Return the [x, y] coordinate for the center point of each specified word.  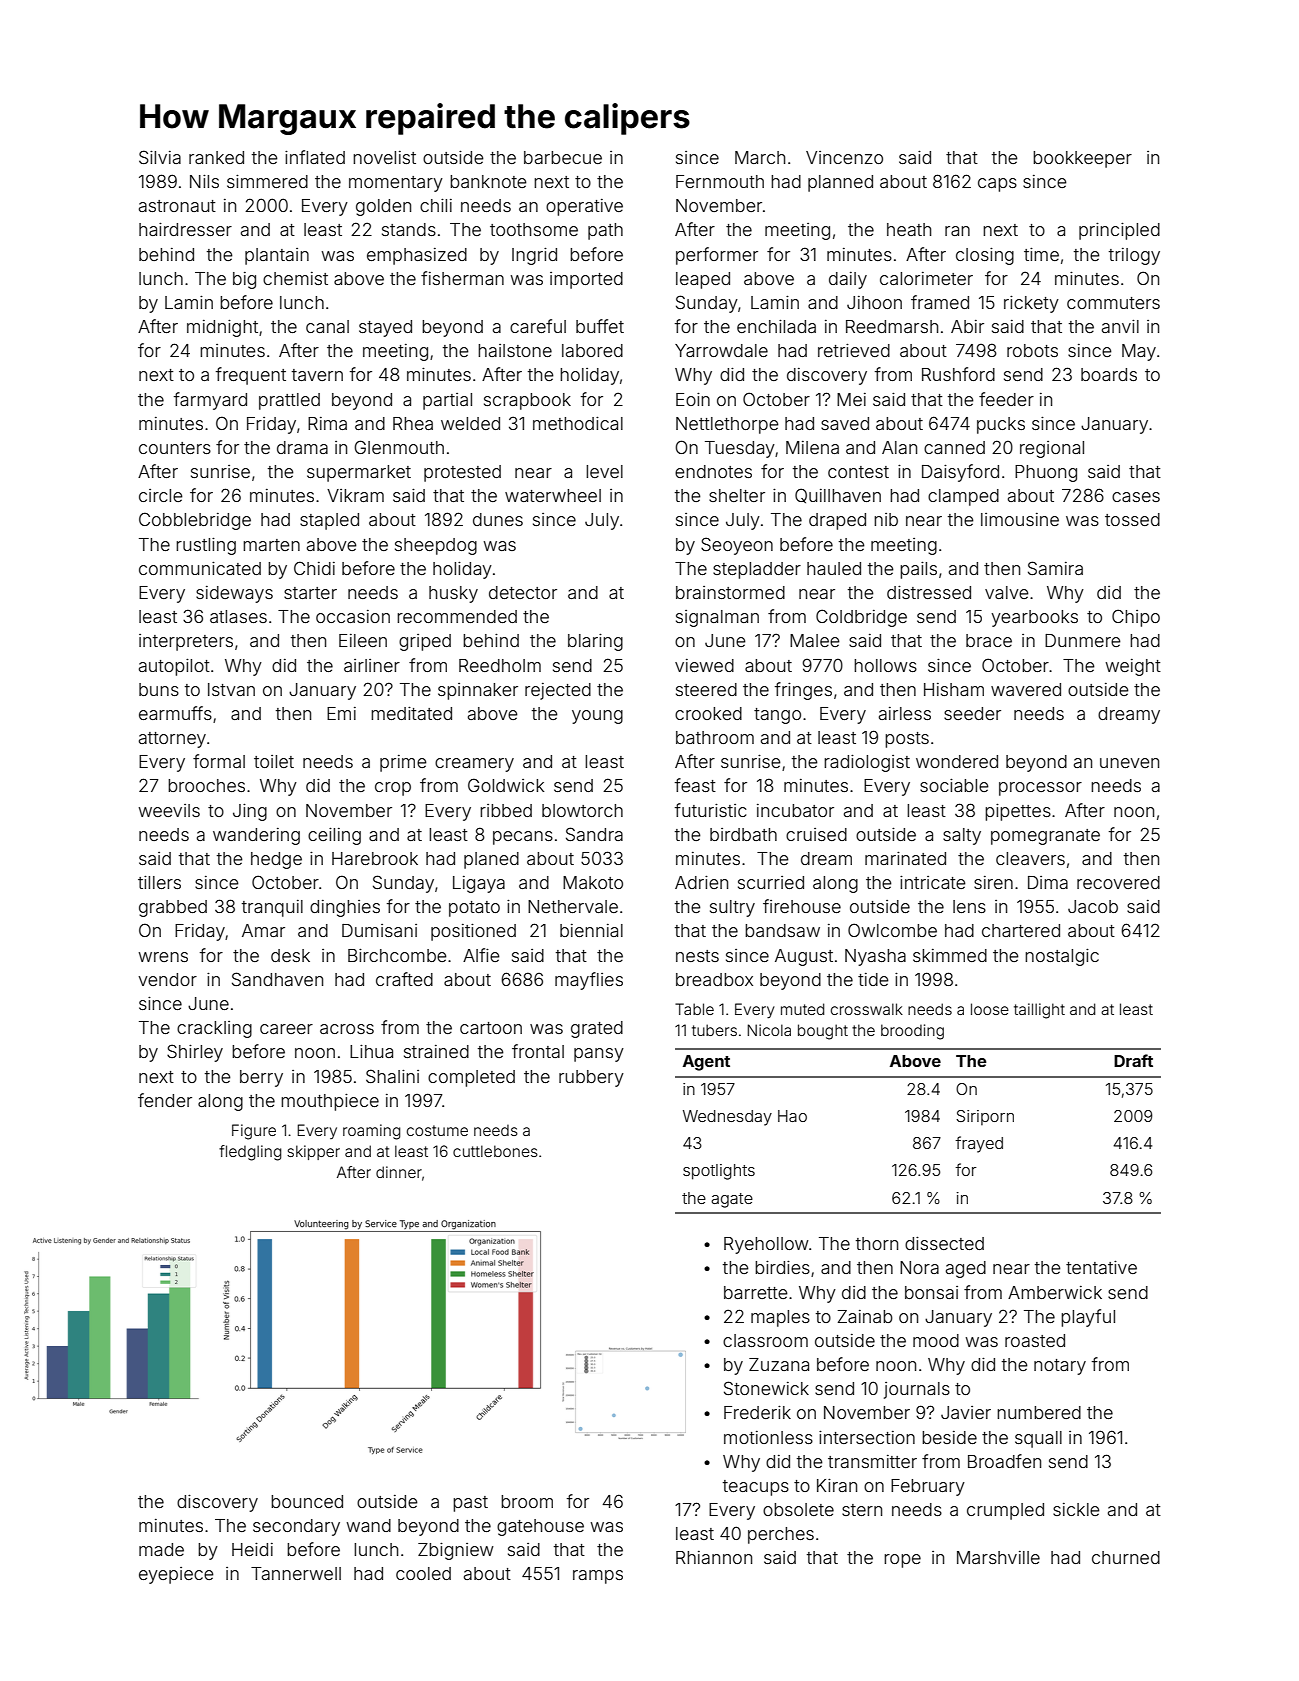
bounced [307, 1501]
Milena [812, 447]
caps [997, 185]
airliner [372, 665]
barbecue [563, 157]
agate [732, 1200]
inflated [315, 157]
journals [917, 1390]
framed [940, 302]
